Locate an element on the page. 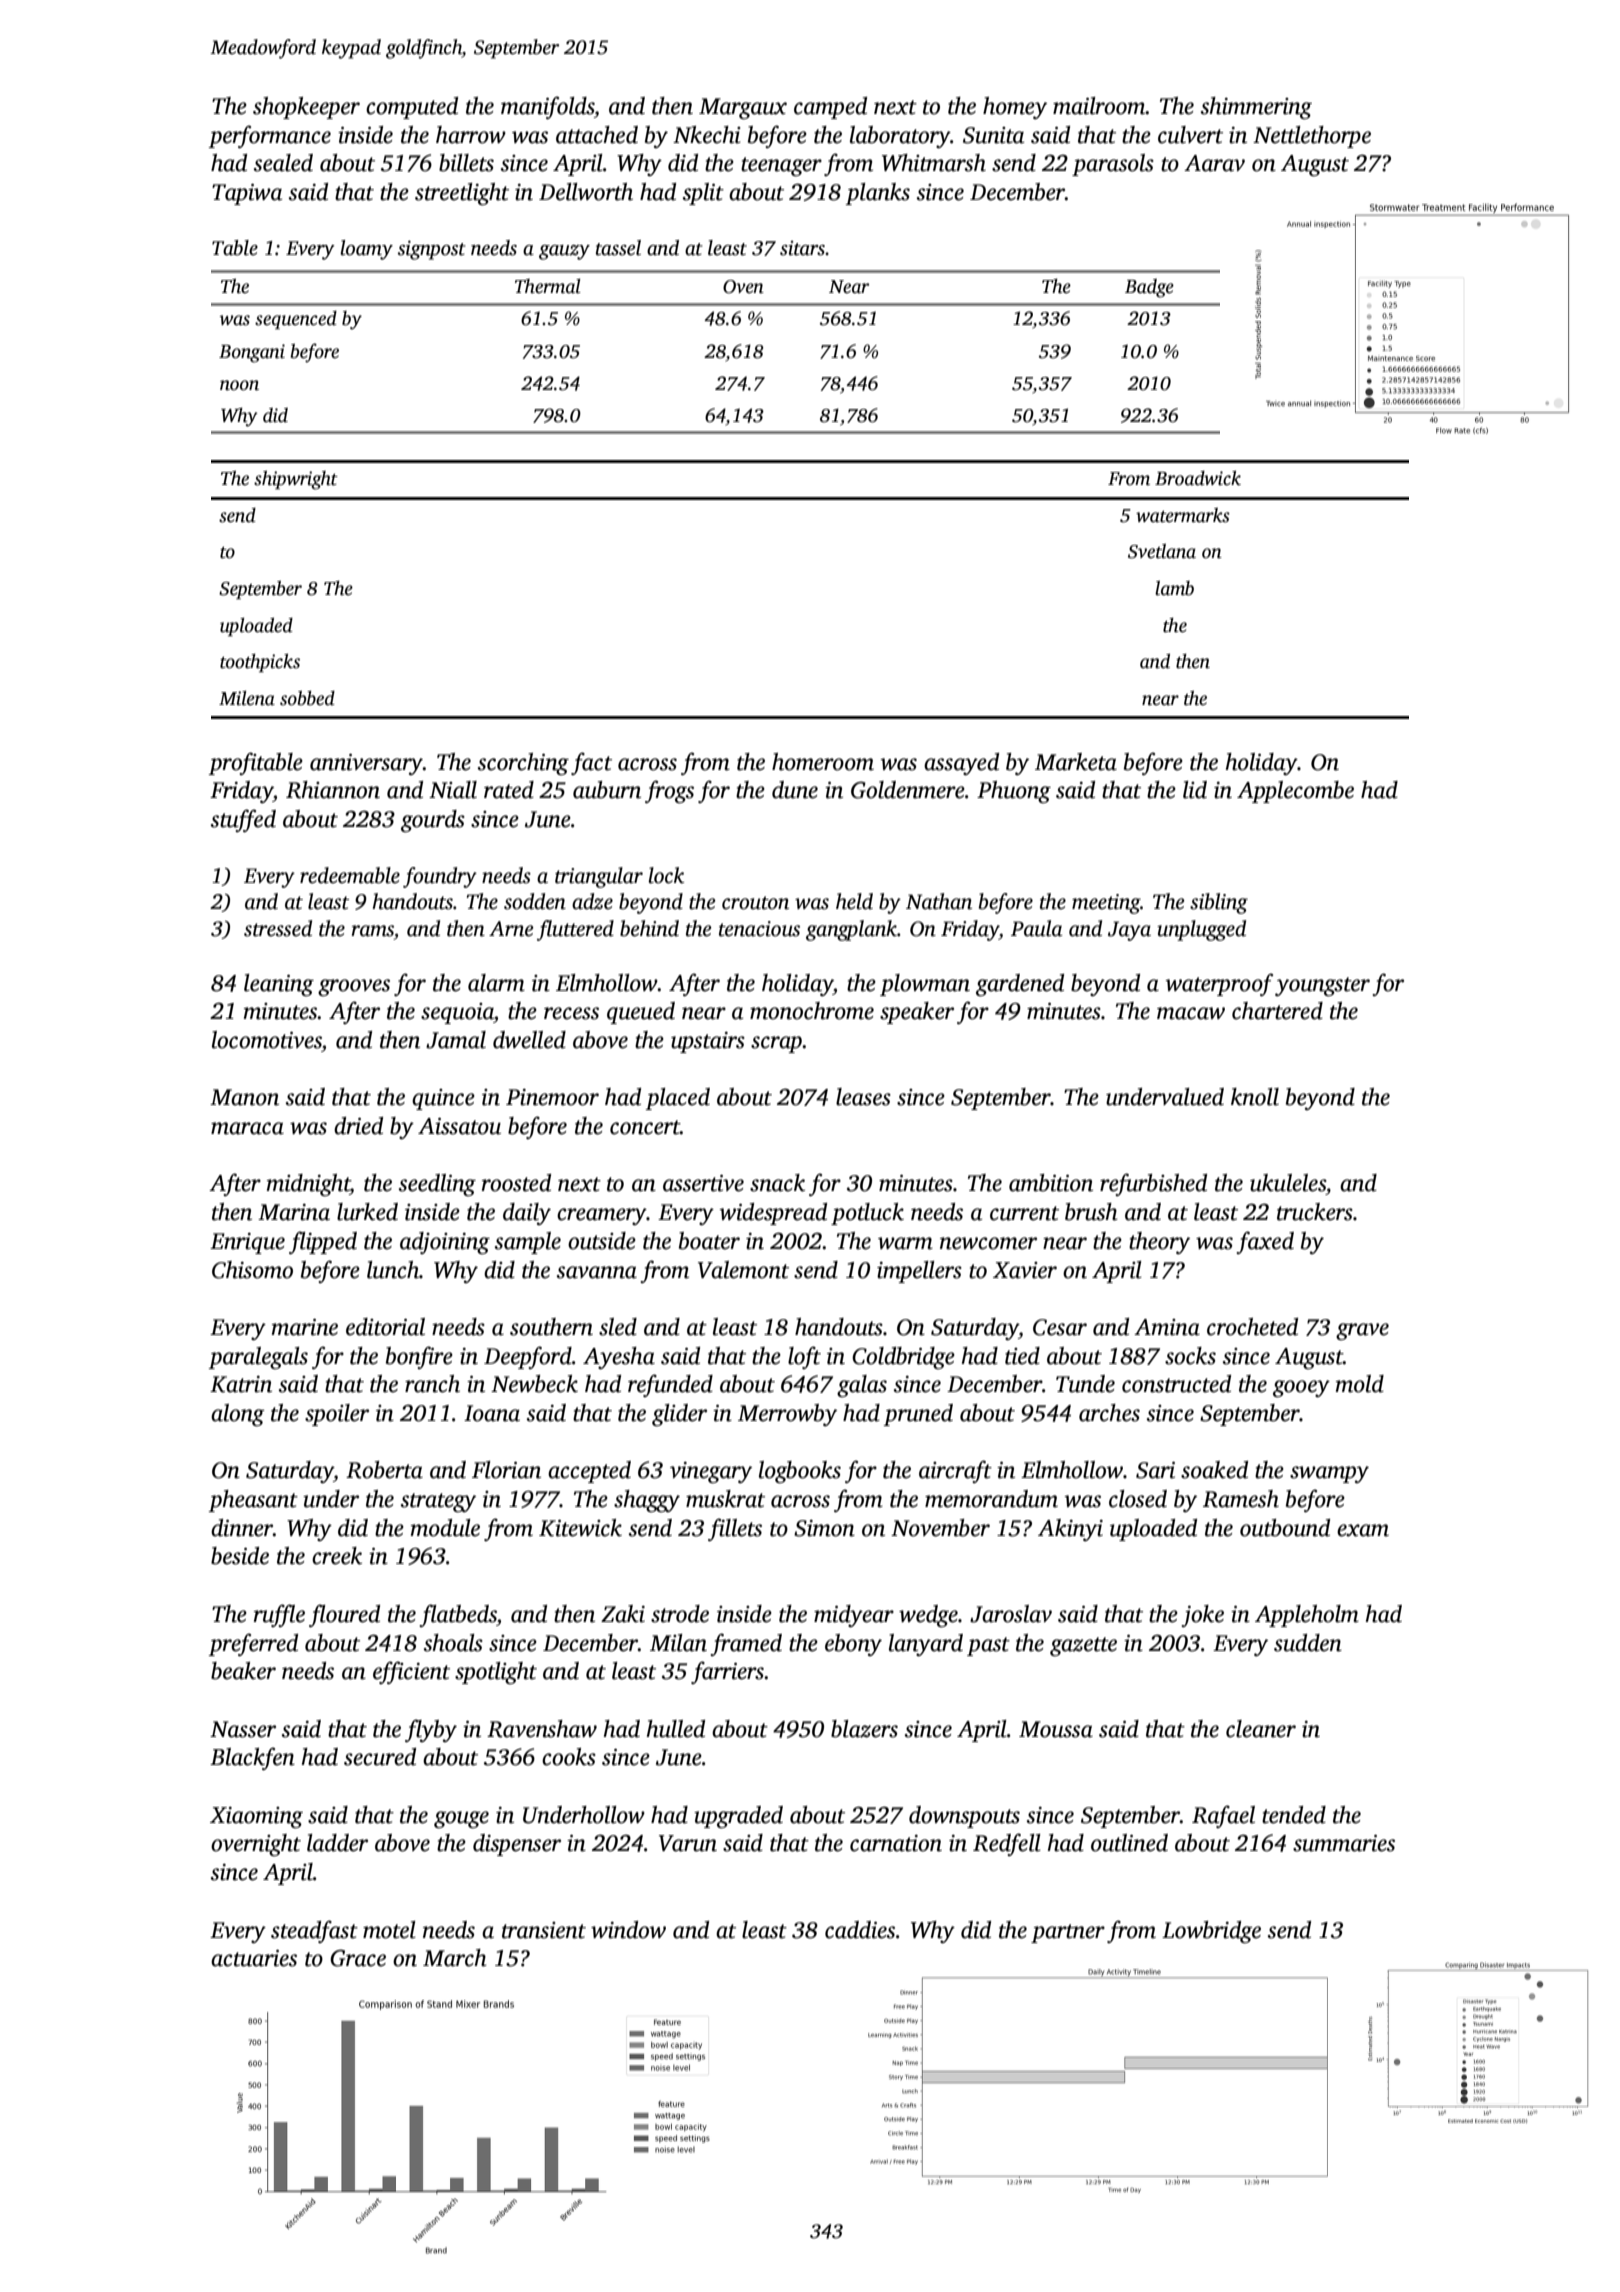 The height and width of the document is (2292, 1620). mailroom is located at coordinates (1099, 106).
